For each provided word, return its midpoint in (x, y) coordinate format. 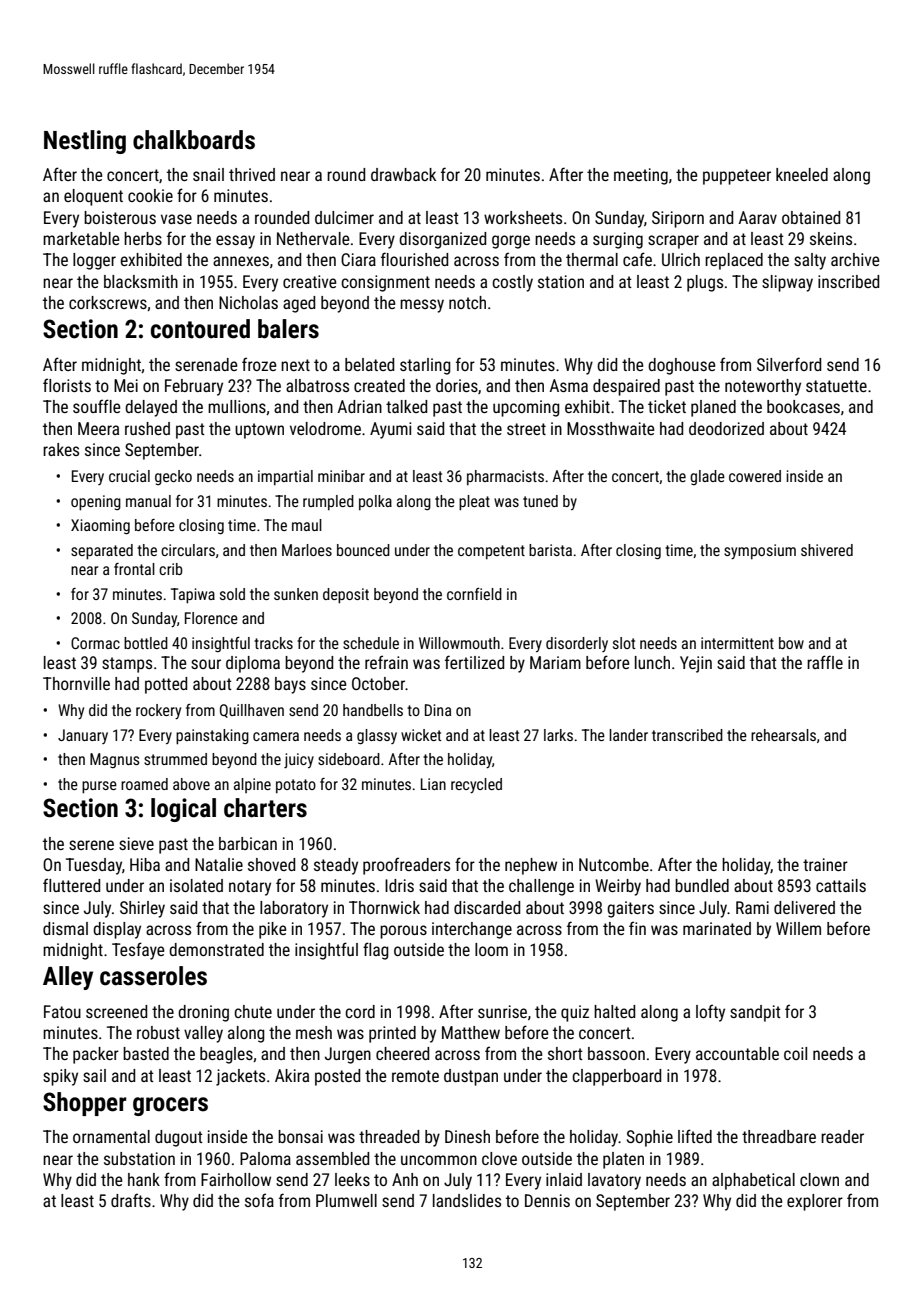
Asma (569, 385)
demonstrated (216, 949)
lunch (652, 662)
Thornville (76, 683)
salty (810, 261)
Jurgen (348, 1055)
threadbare (779, 1136)
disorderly (577, 644)
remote (415, 1076)
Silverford (789, 364)
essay (235, 242)
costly (512, 283)
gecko (173, 477)
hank (144, 1179)
